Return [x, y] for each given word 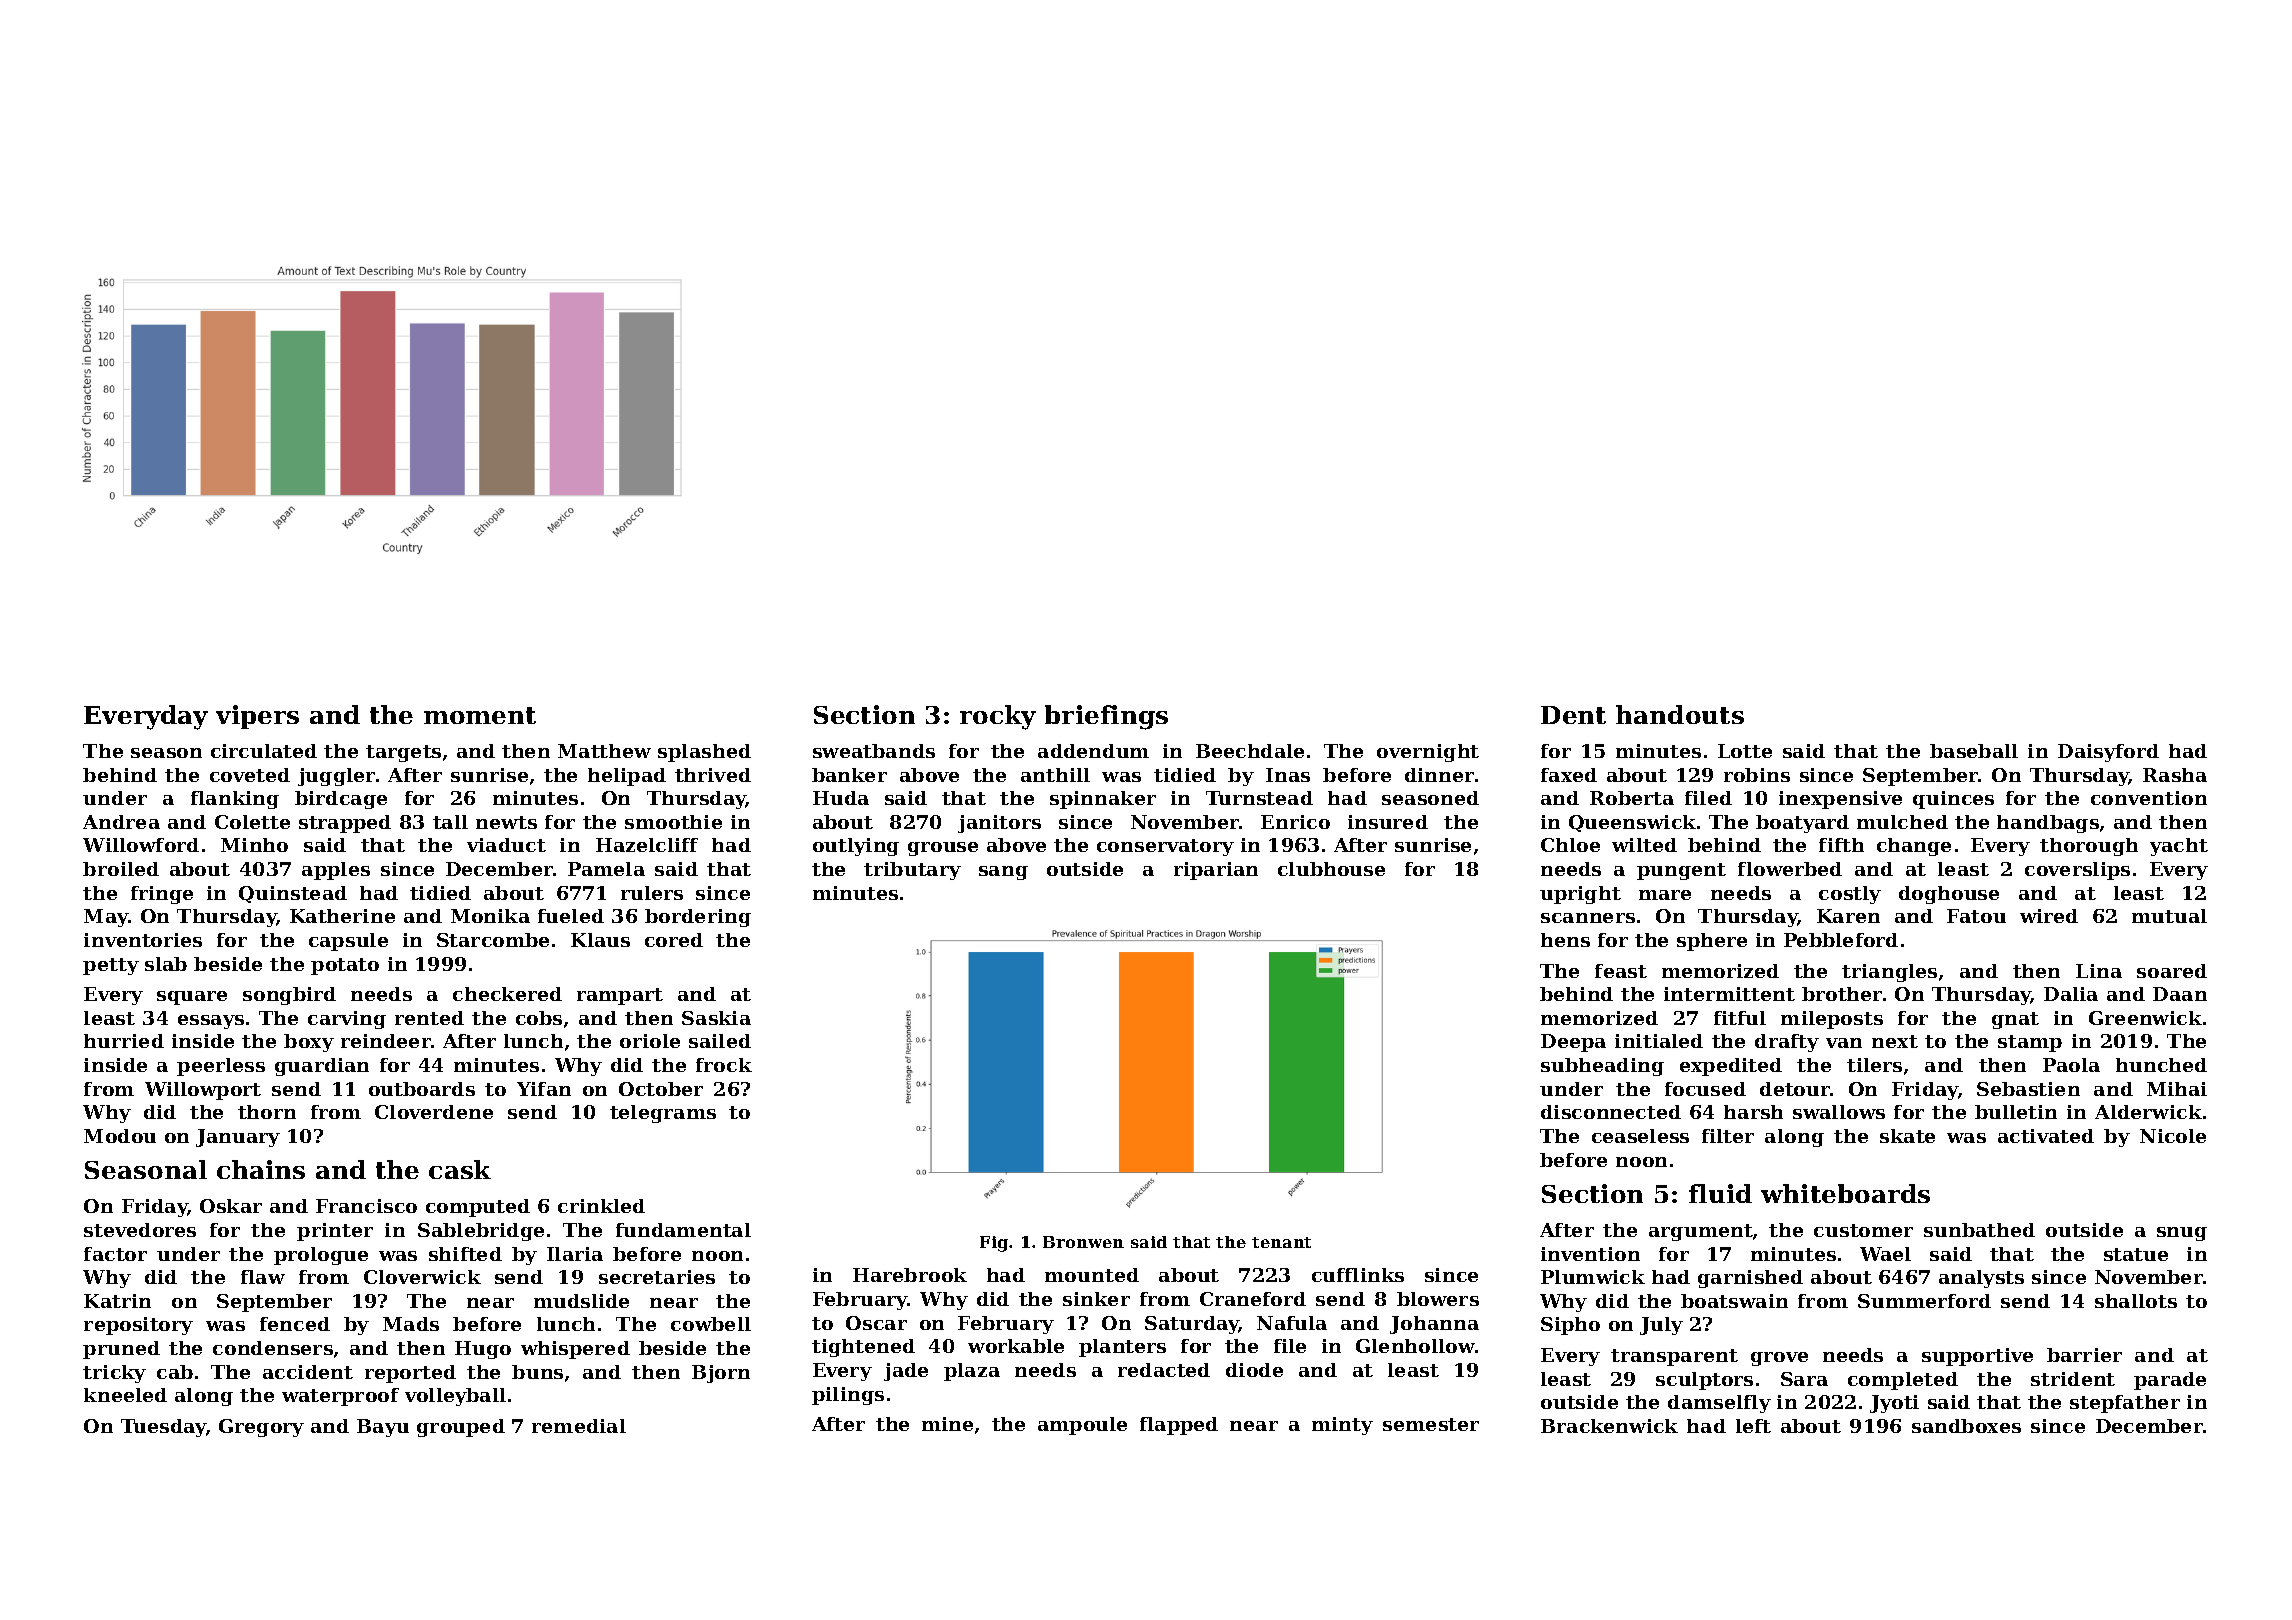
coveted [250, 775]
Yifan [544, 1089]
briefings [1106, 717]
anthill [1055, 775]
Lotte [1745, 751]
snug [2182, 1234]
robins [1757, 775]
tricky [114, 1374]
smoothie [673, 822]
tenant [1281, 1242]
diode [1254, 1370]
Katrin [117, 1301]
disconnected [1611, 1112]
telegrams [663, 1114]
